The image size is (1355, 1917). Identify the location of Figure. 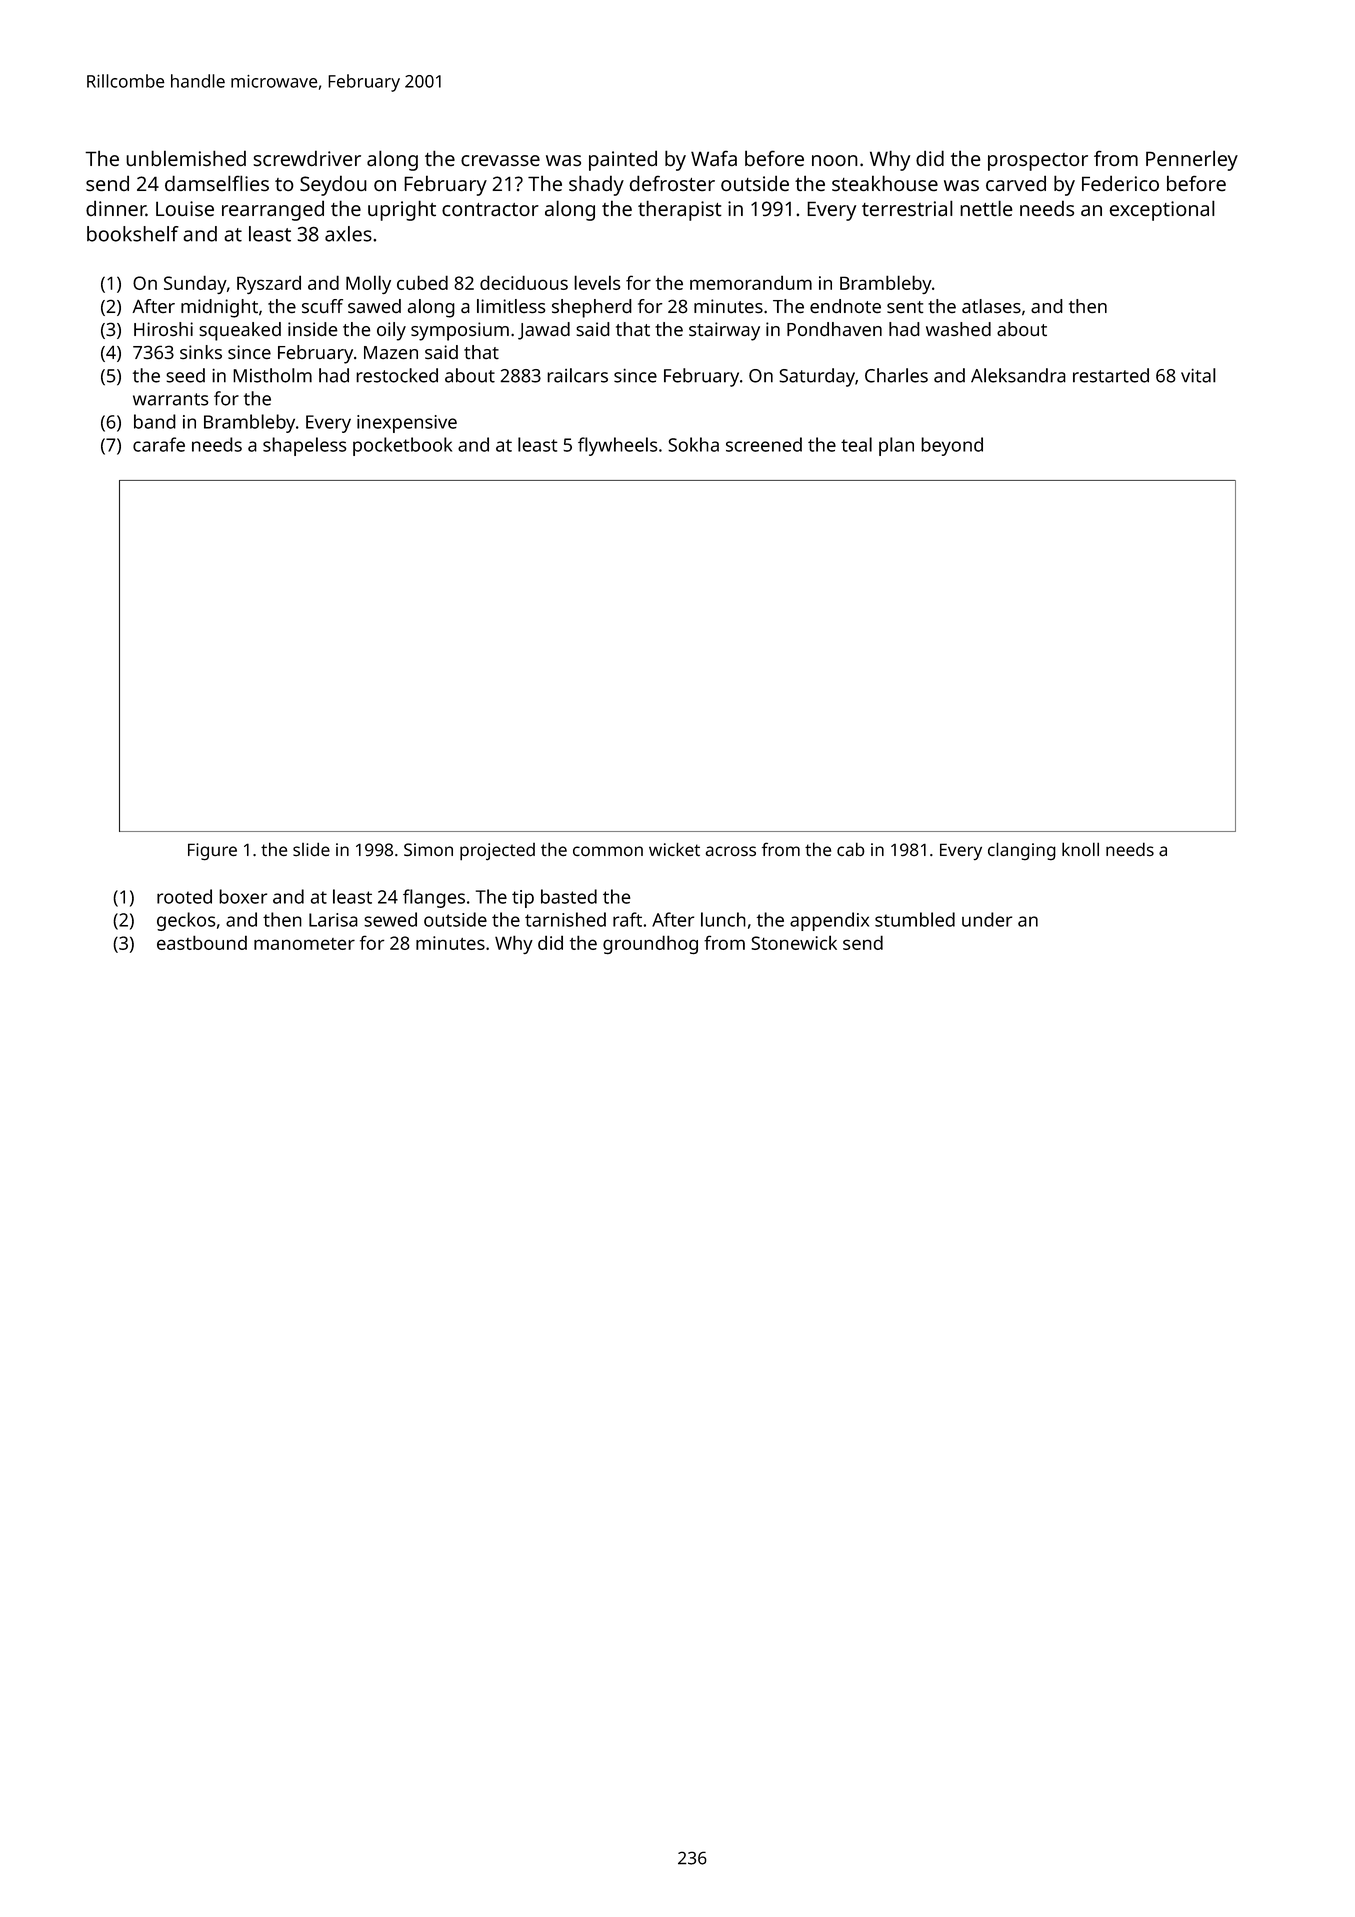
(212, 852).
